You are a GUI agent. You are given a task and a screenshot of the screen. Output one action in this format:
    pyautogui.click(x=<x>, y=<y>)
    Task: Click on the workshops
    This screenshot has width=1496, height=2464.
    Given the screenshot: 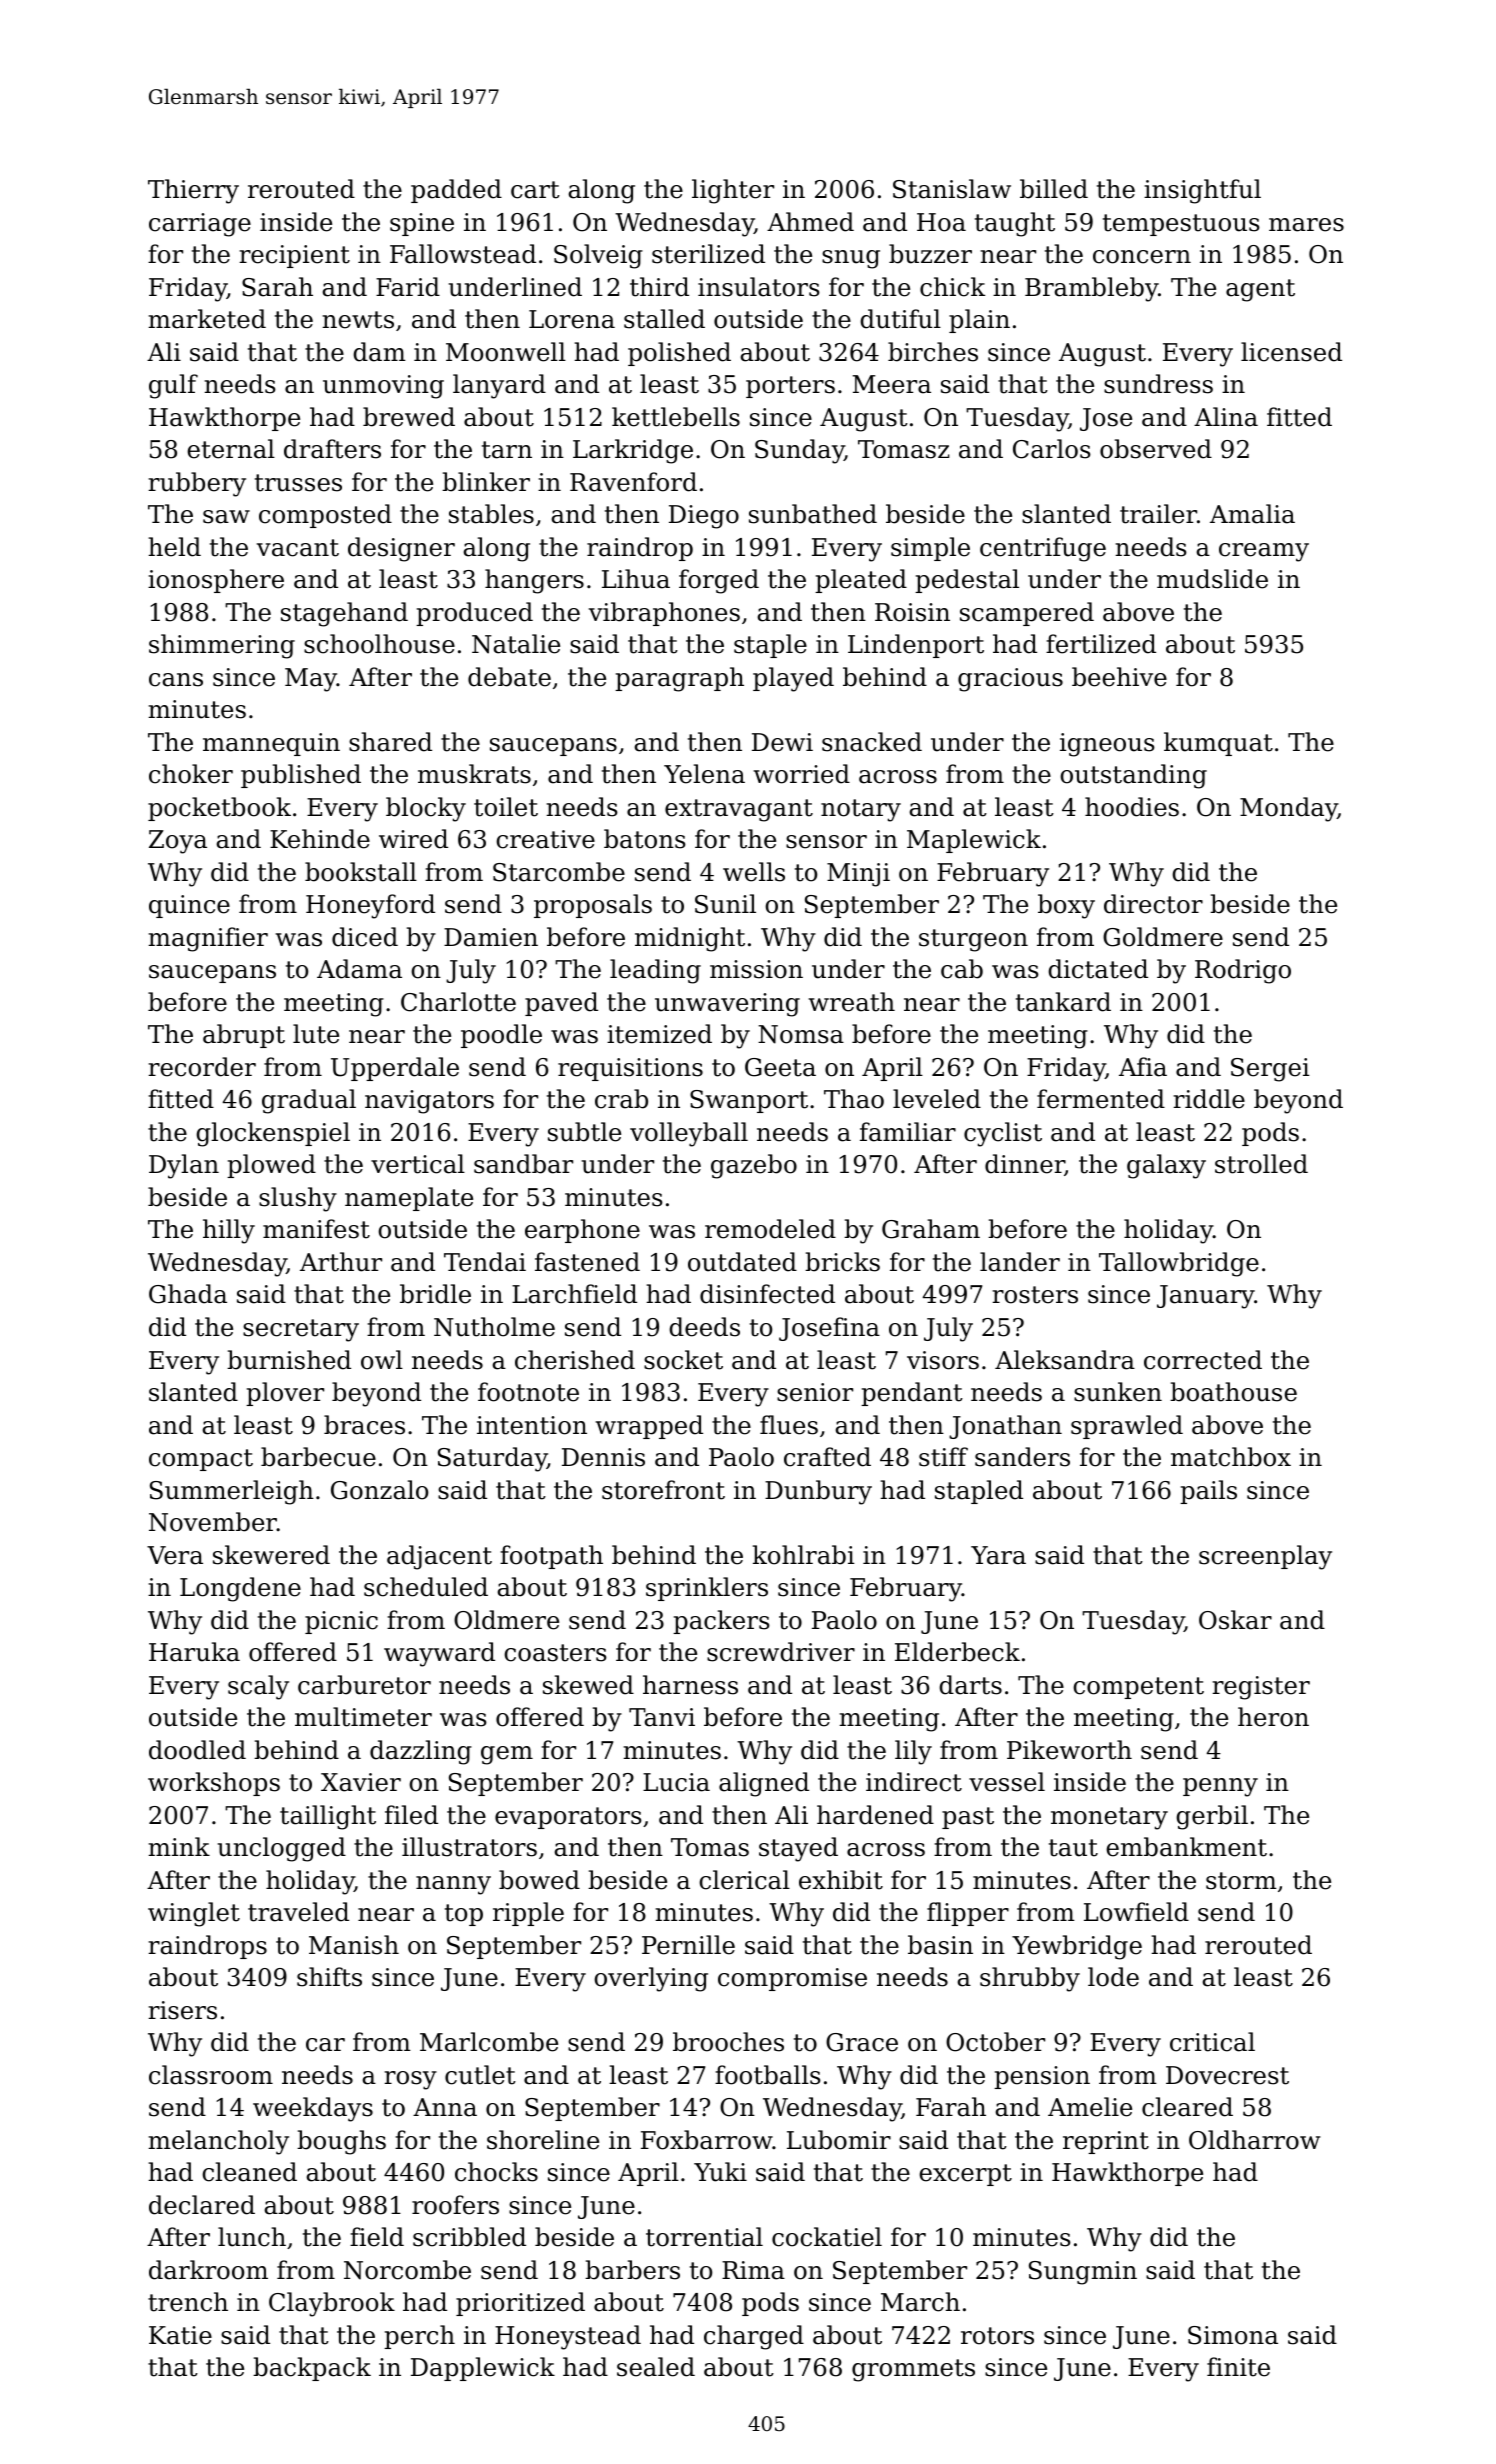 What is the action you would take?
    pyautogui.click(x=214, y=1784)
